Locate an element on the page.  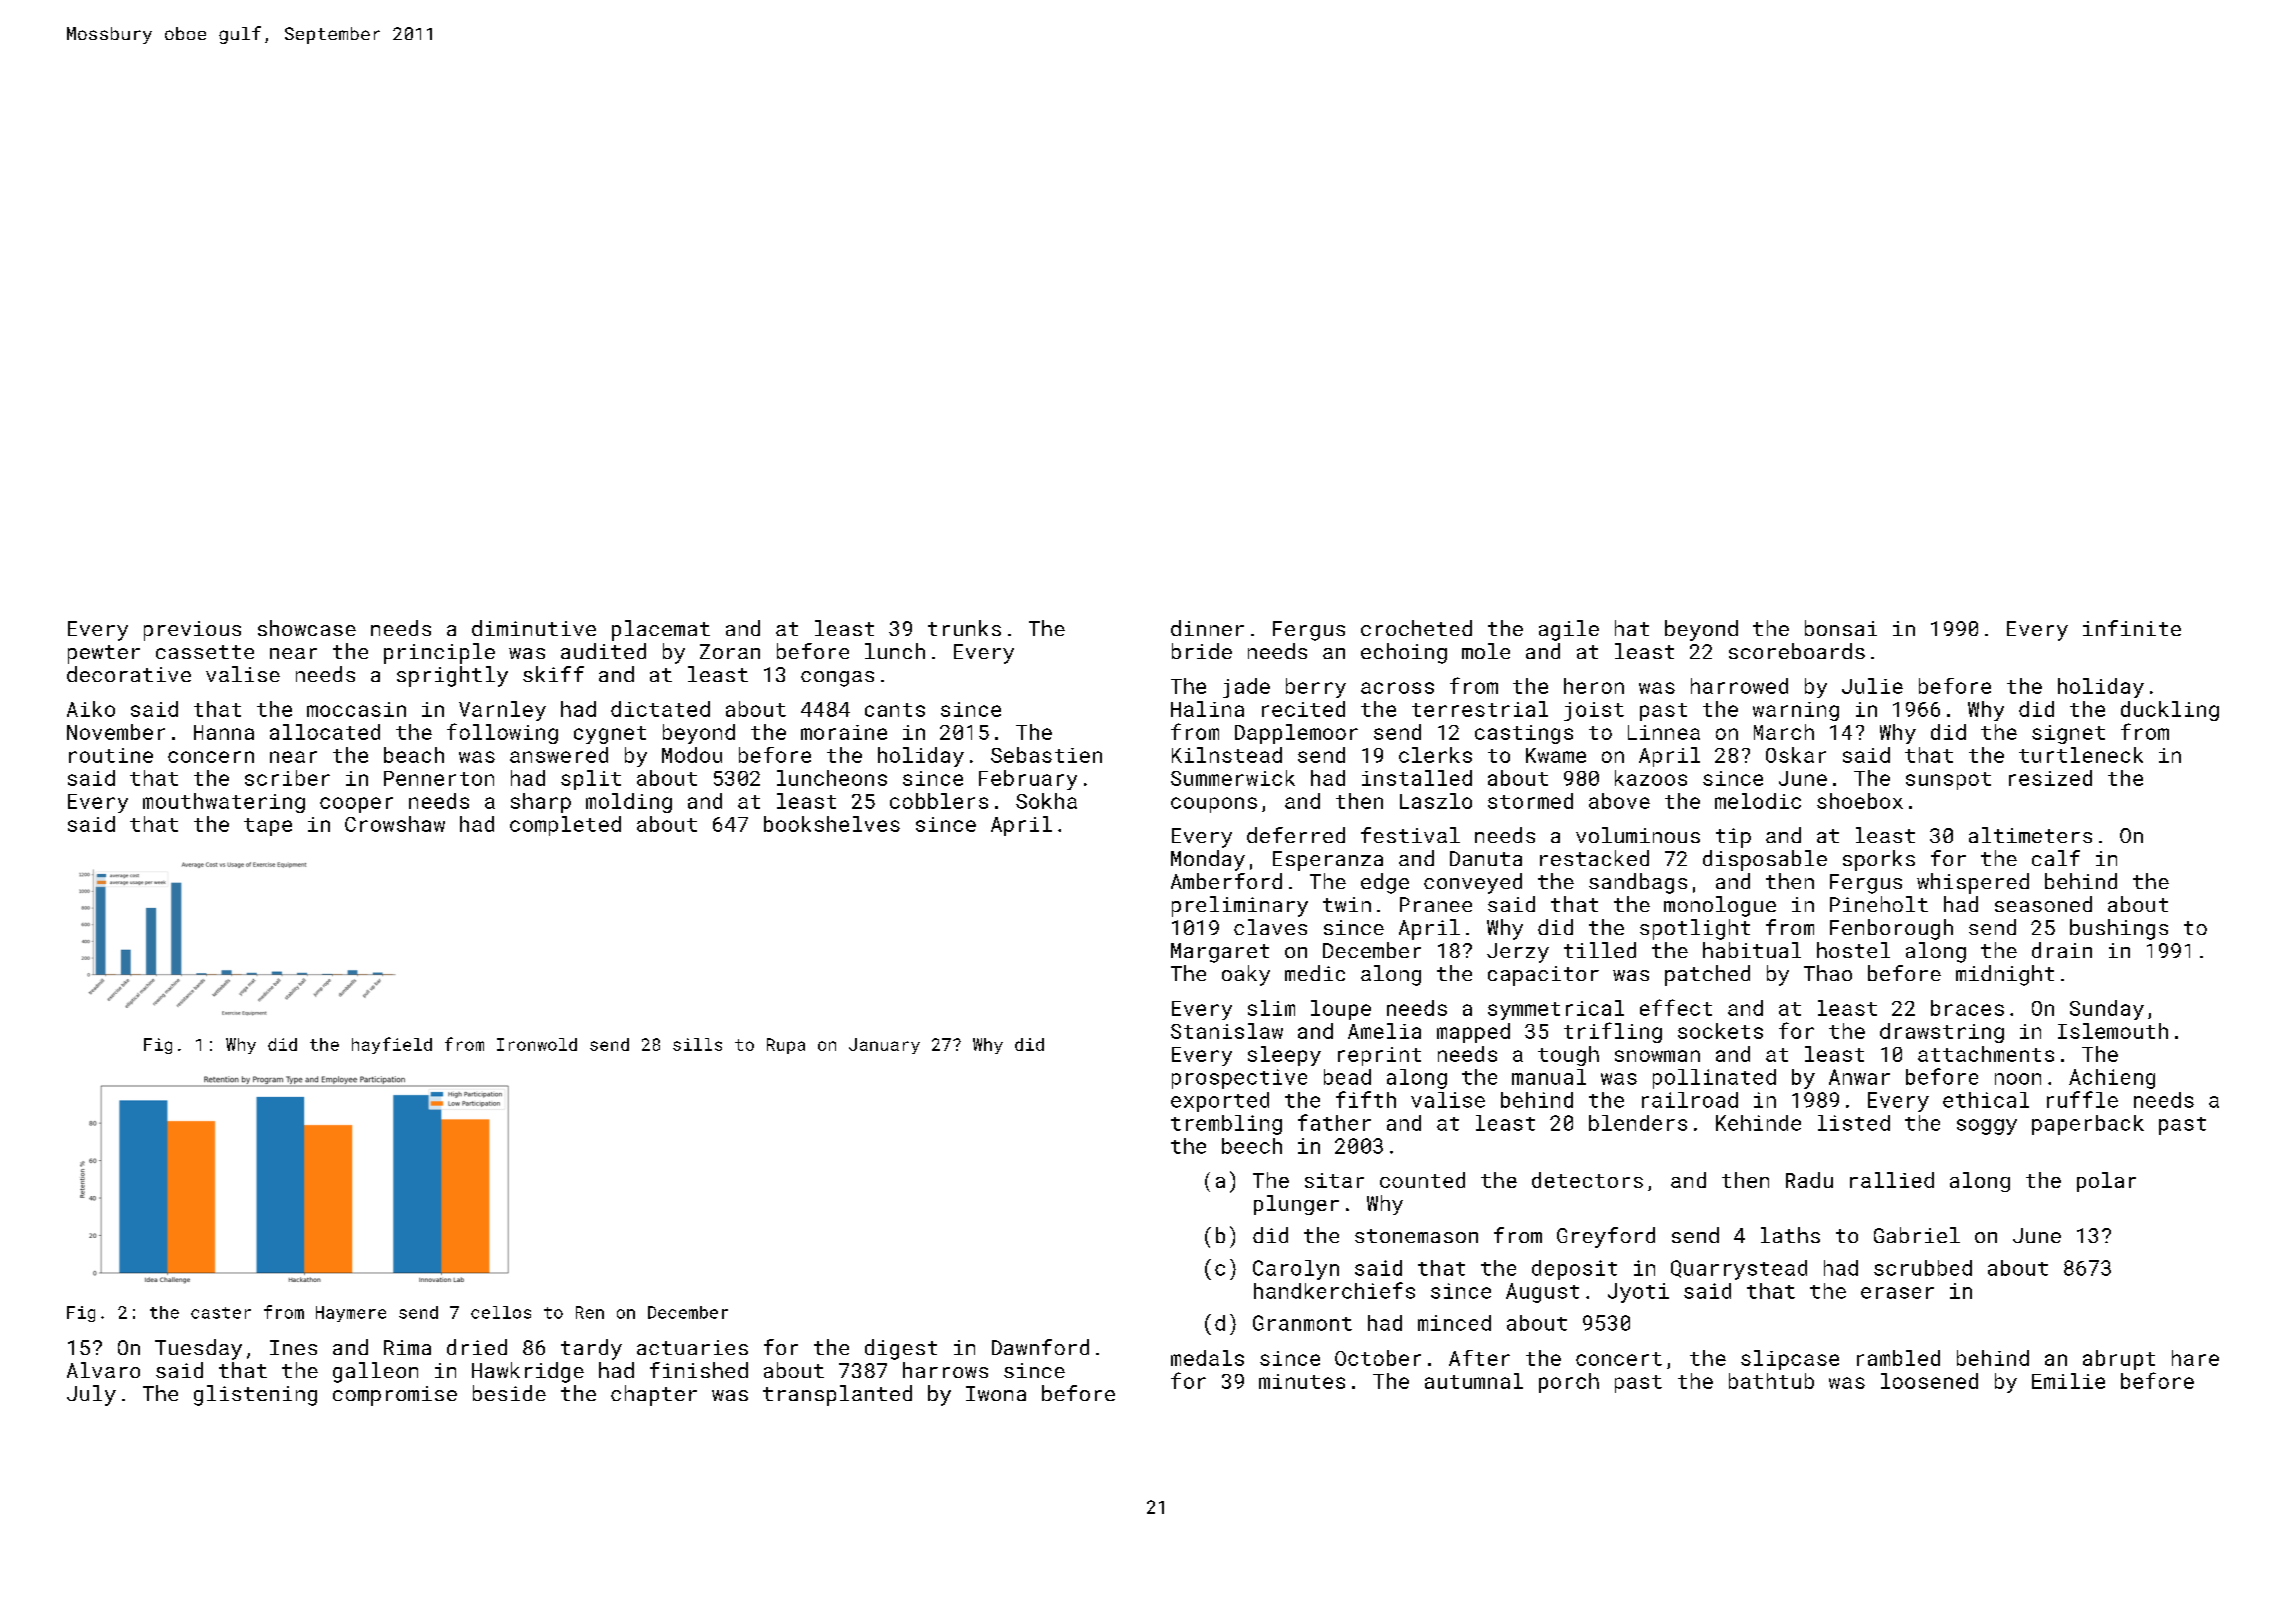
medals is located at coordinates (1207, 1358).
